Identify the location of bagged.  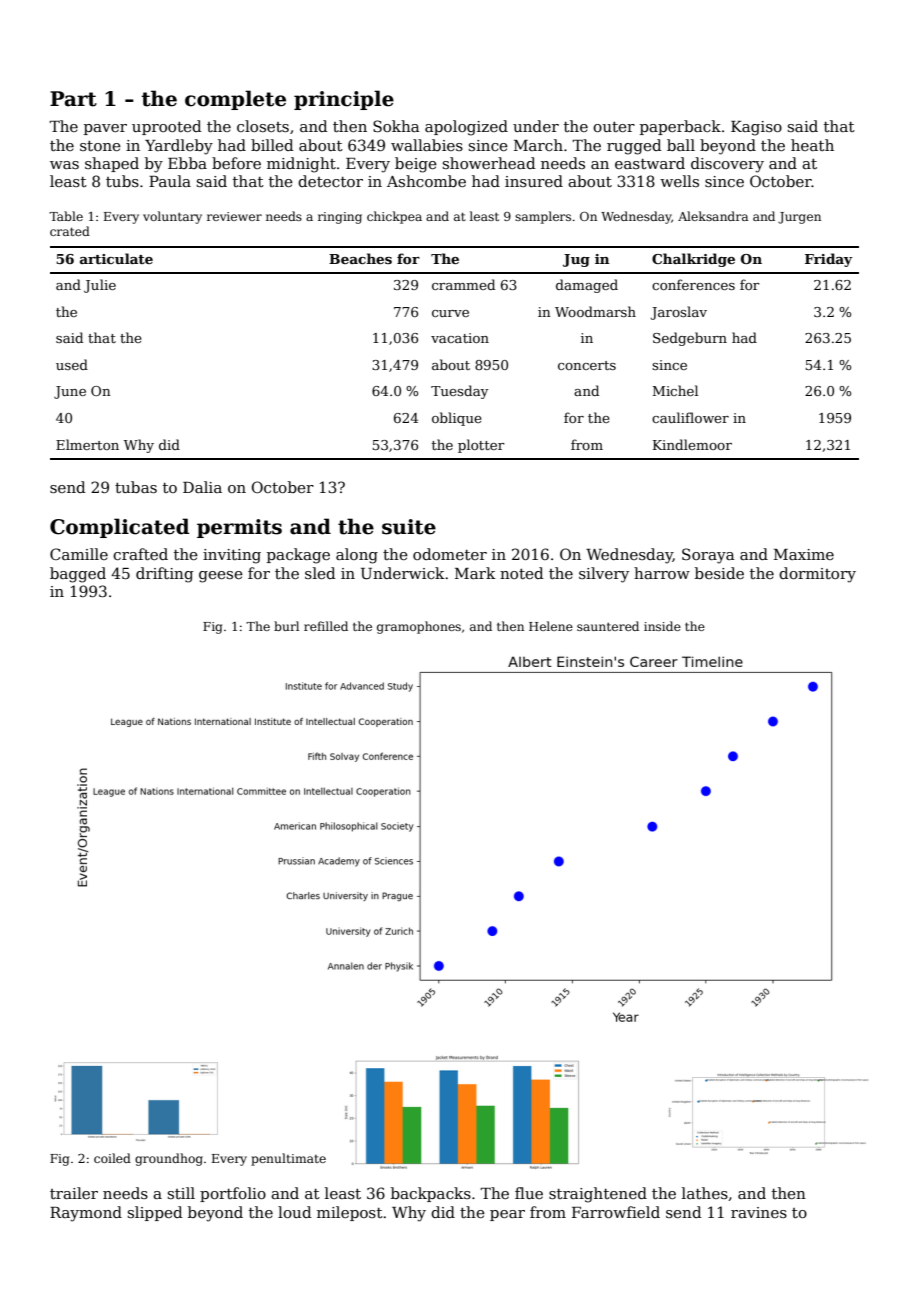
(78, 575).
